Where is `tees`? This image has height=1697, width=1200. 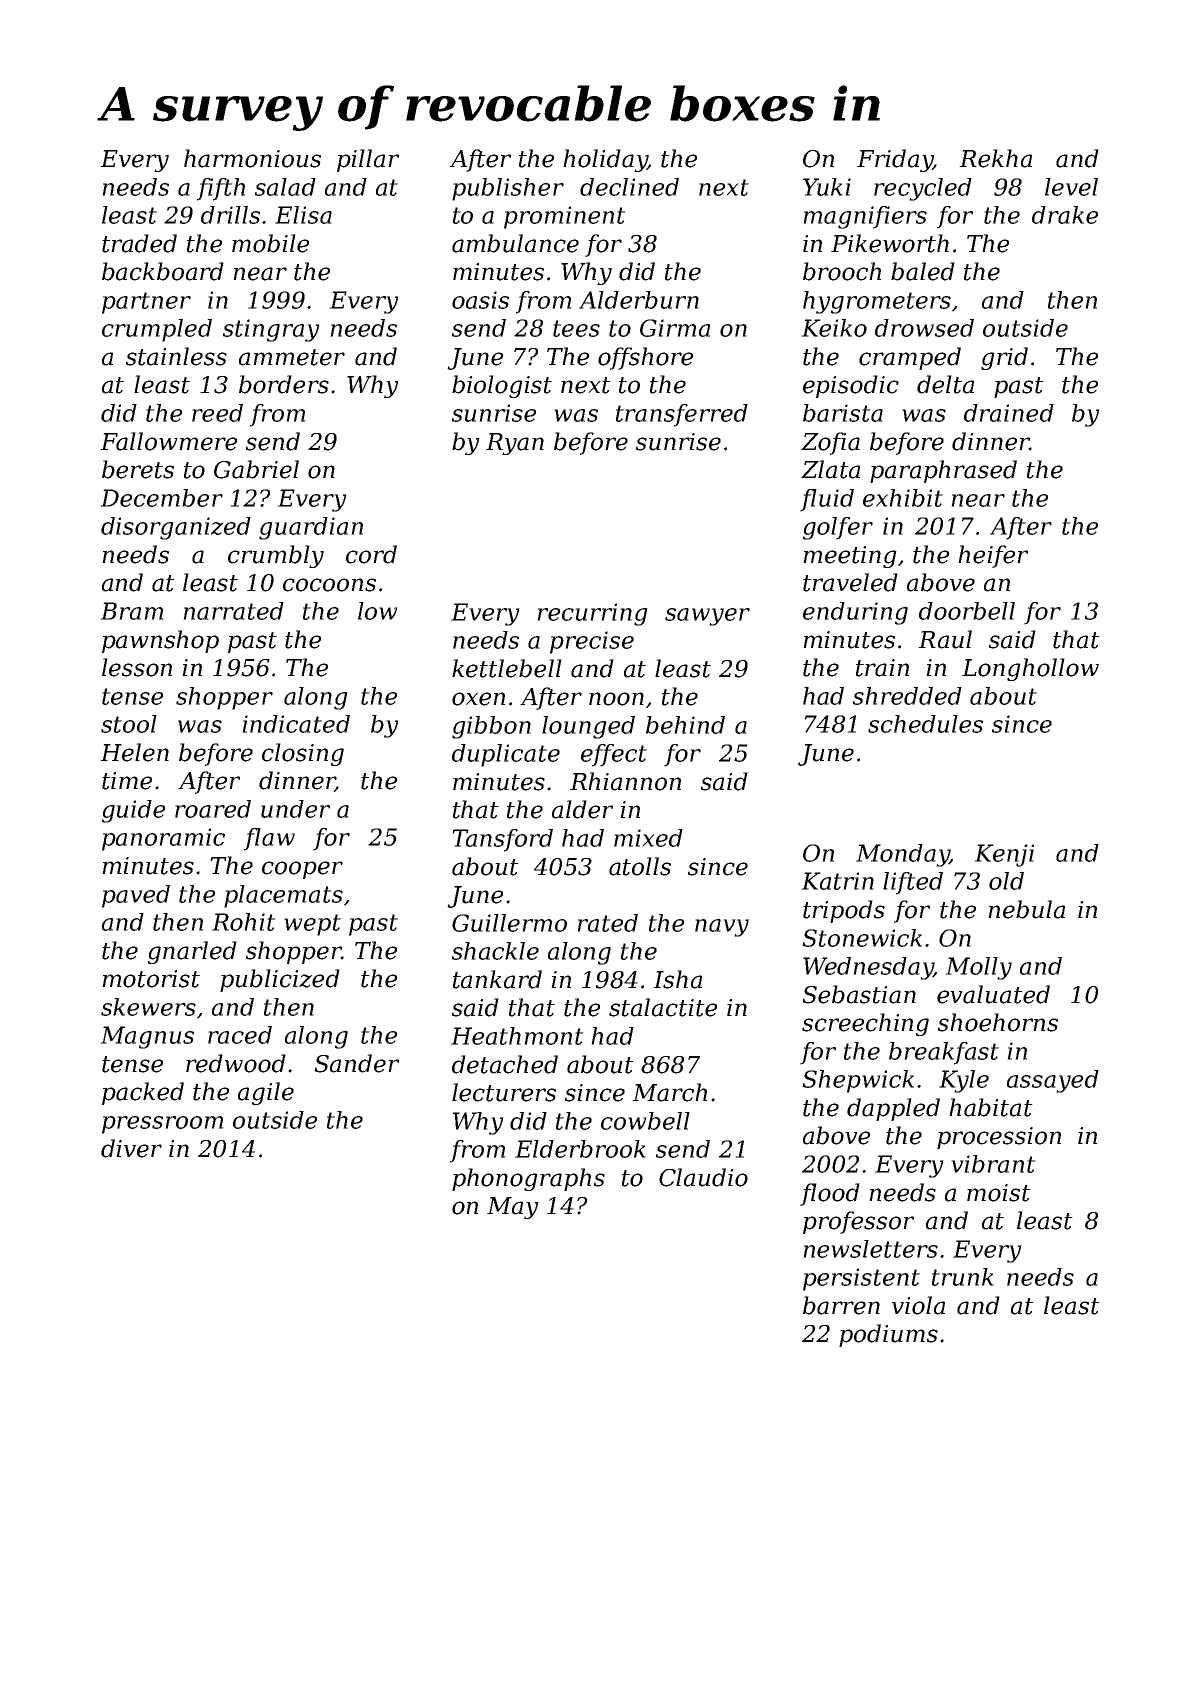
tees is located at coordinates (576, 328).
